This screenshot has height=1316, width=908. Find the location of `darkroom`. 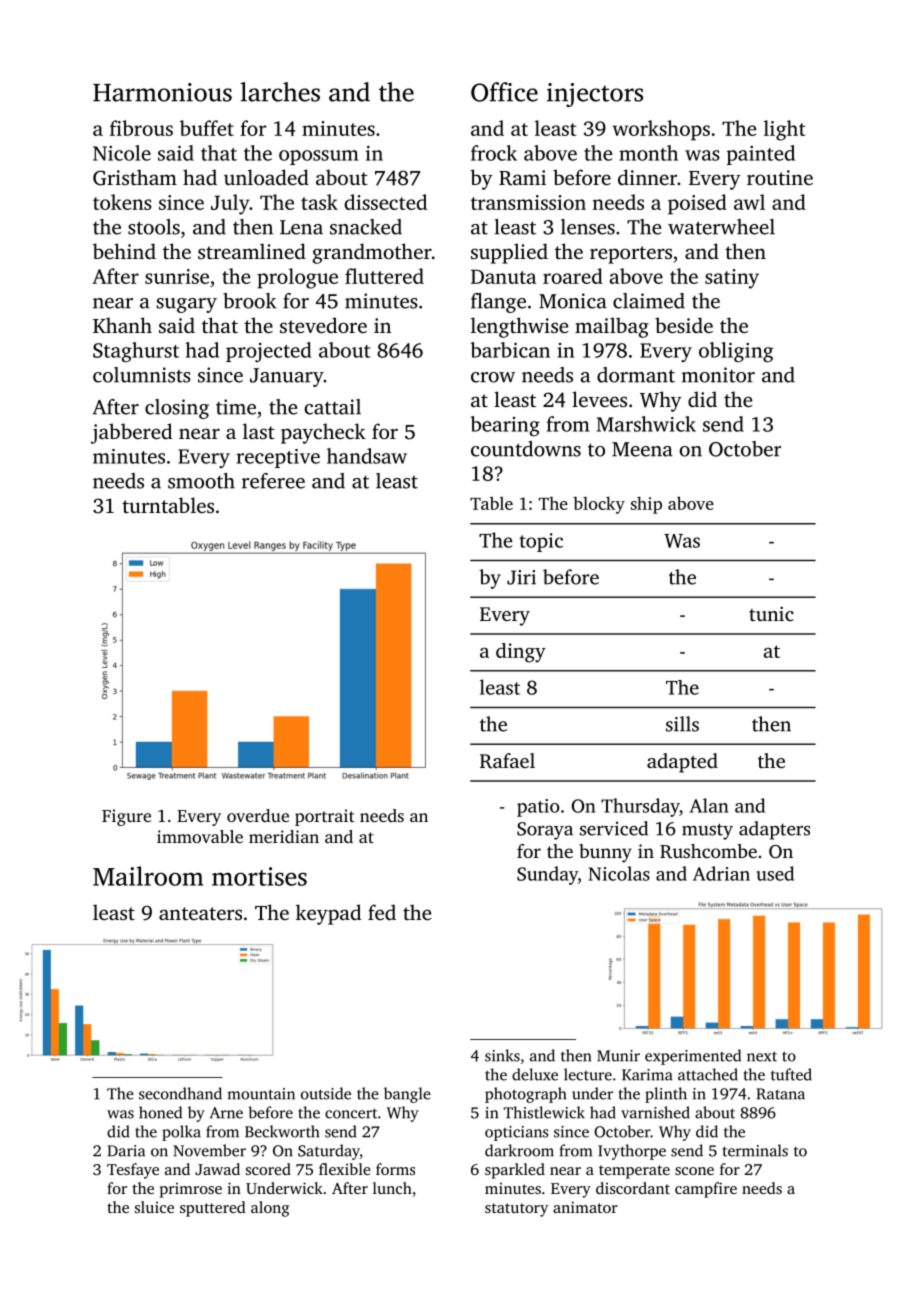

darkroom is located at coordinates (519, 1150).
